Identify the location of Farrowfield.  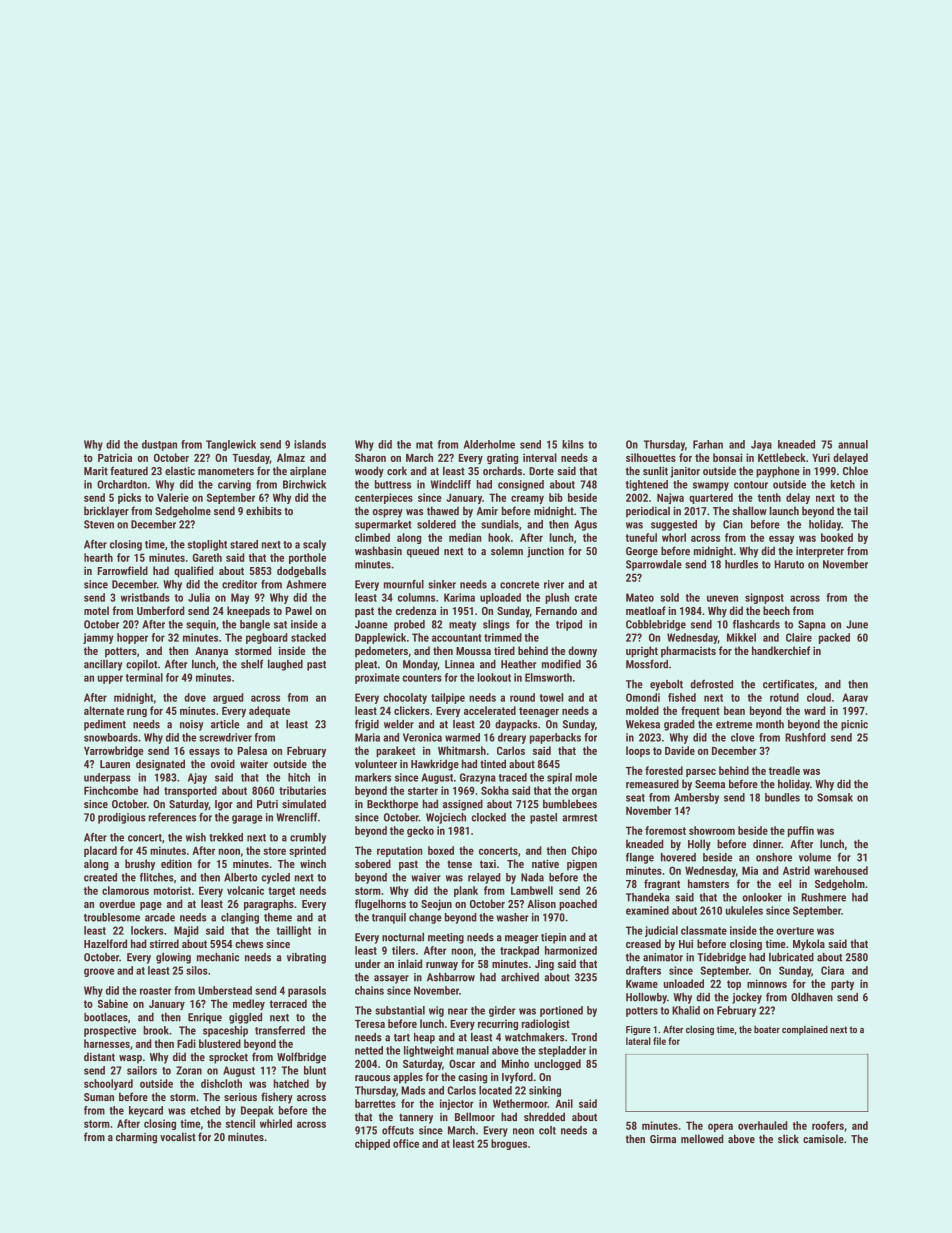
(123, 570).
